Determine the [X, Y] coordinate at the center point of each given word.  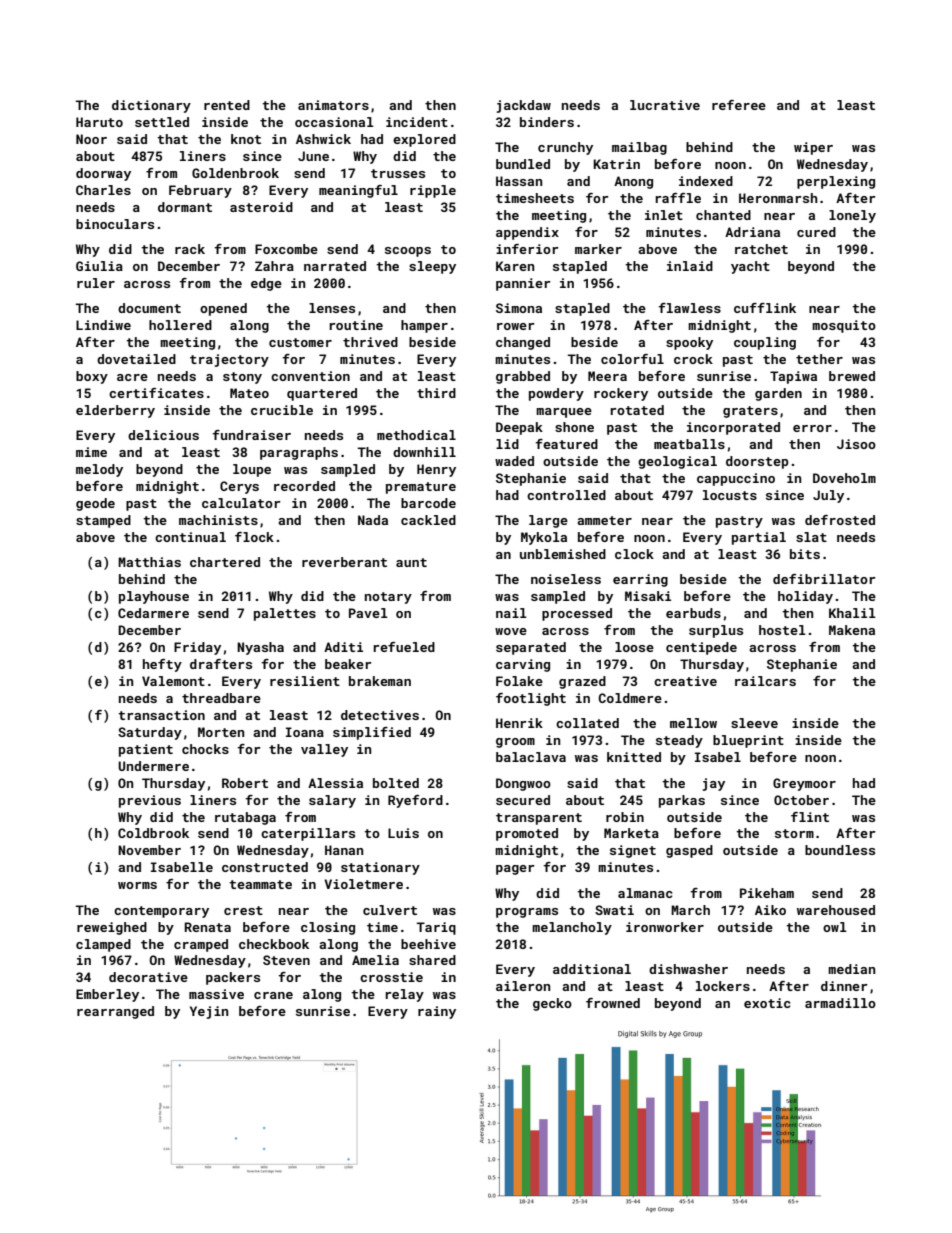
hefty [162, 665]
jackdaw [524, 106]
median [851, 969]
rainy [437, 1012]
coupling [765, 343]
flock [254, 537]
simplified [372, 733]
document [149, 308]
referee [739, 105]
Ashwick [323, 139]
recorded [304, 486]
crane [273, 995]
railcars [765, 681]
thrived [370, 342]
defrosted [840, 520]
